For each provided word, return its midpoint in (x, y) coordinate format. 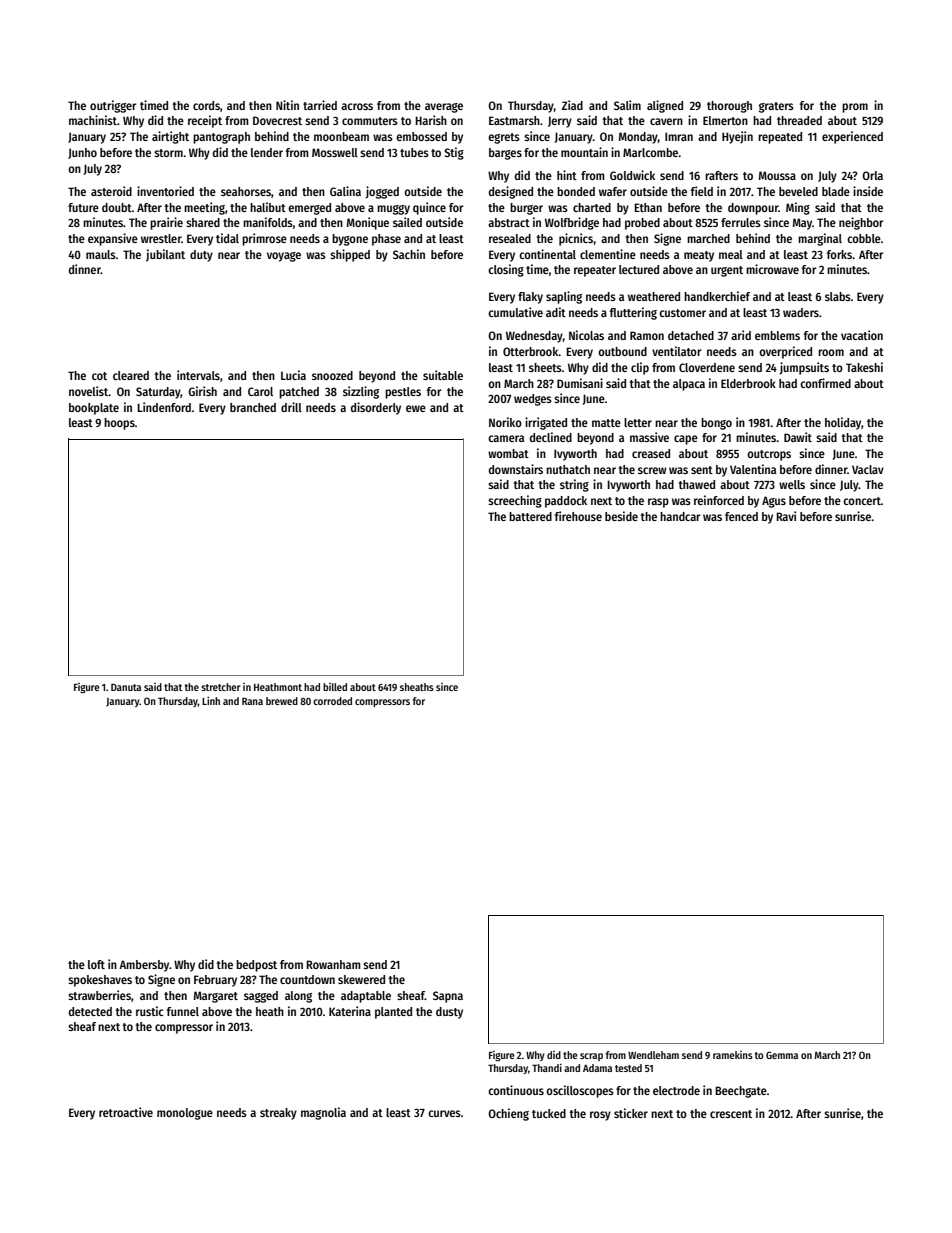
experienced (852, 137)
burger (526, 209)
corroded (332, 701)
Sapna (448, 997)
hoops (119, 424)
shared (203, 222)
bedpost (256, 966)
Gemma (782, 1055)
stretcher (221, 687)
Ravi (786, 516)
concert (862, 501)
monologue (185, 1114)
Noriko (505, 422)
